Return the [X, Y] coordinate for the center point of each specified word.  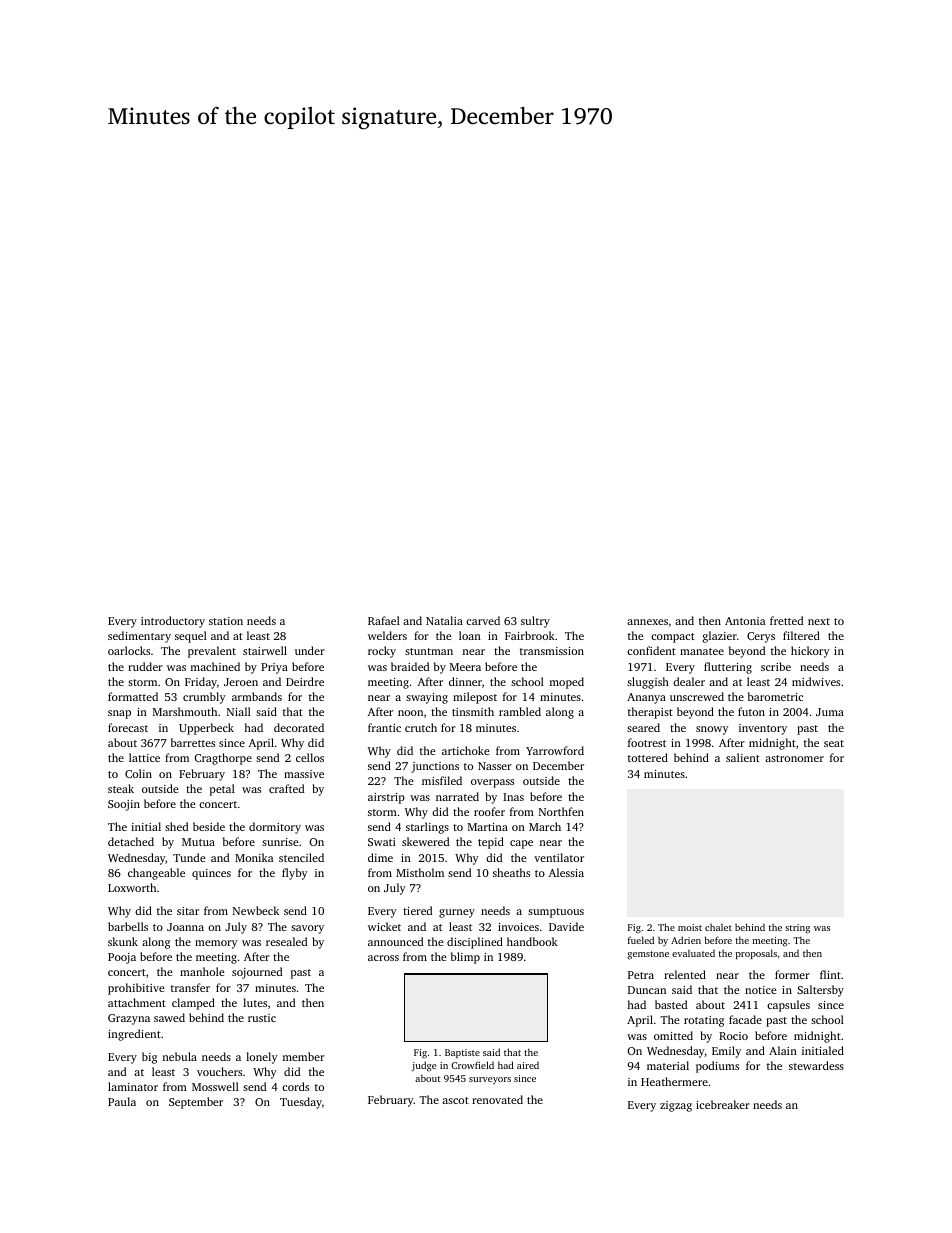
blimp [465, 958]
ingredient [134, 1035]
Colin [138, 773]
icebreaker [723, 1104]
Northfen [561, 811]
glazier [720, 637]
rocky [382, 652]
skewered [425, 841]
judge [423, 1066]
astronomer [794, 758]
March [545, 826]
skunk [123, 941]
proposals [756, 954]
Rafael [384, 620]
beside [209, 826]
